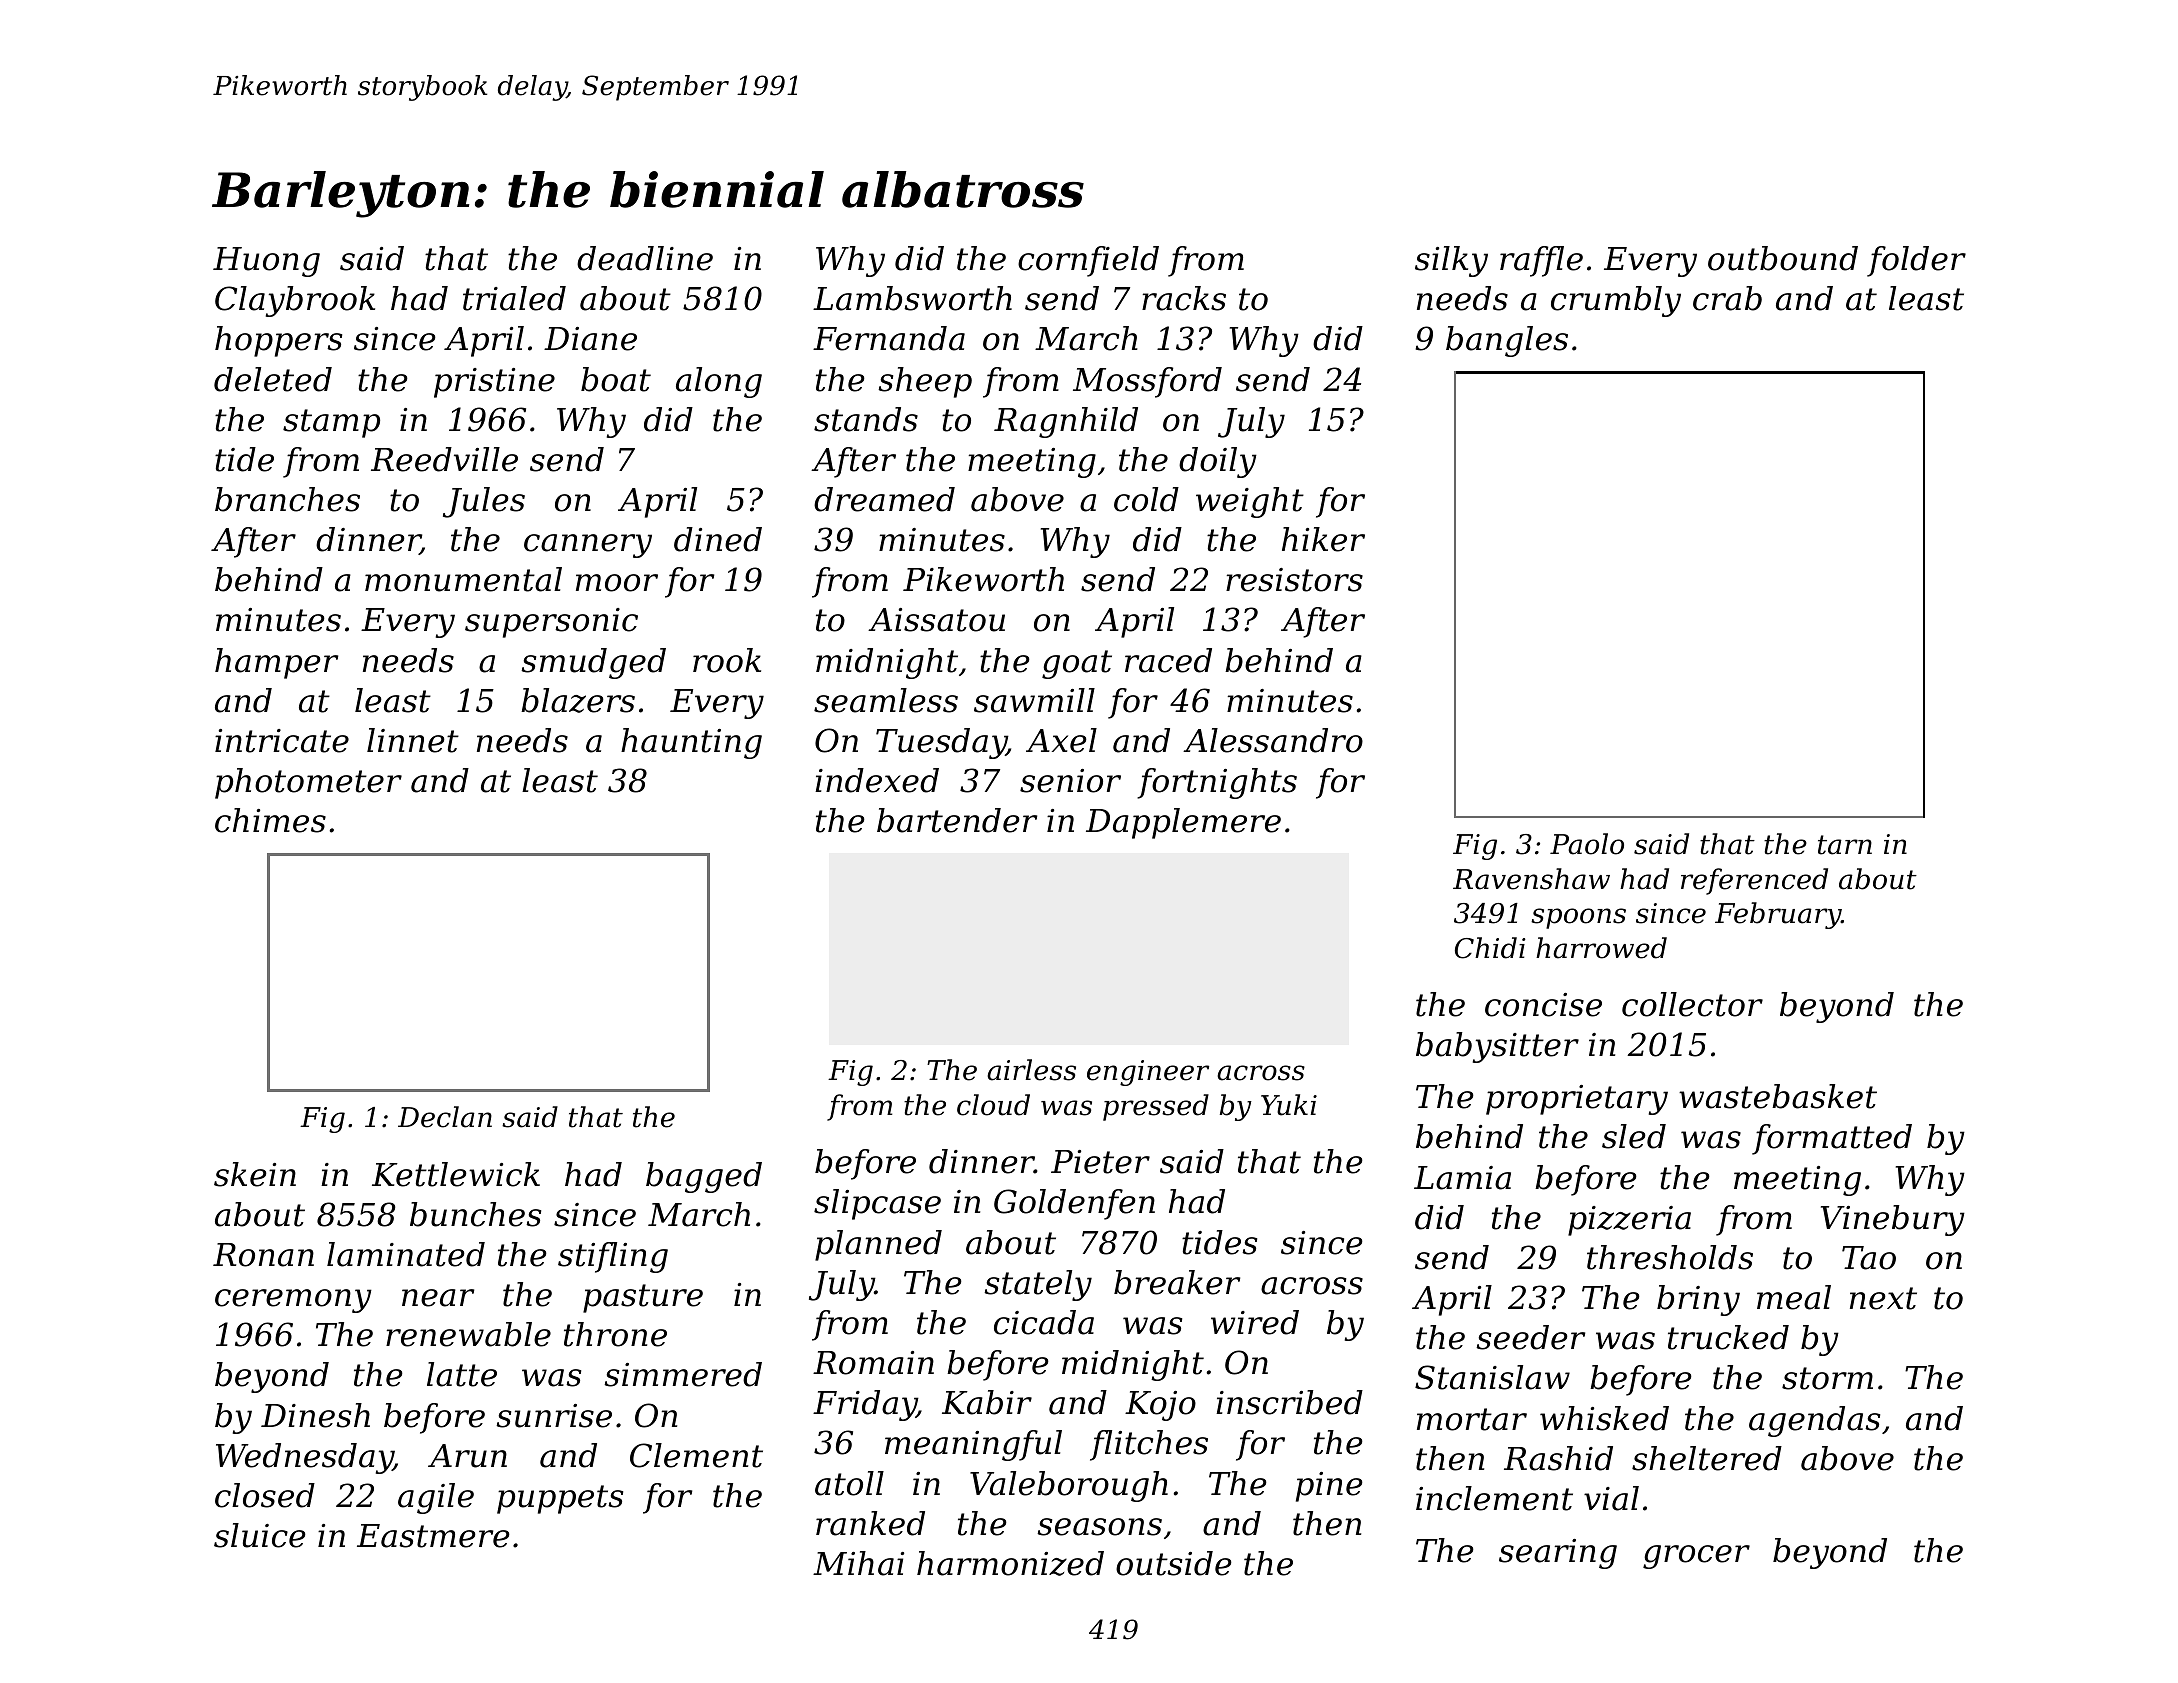 Image resolution: width=2178 pixels, height=1683 pixels. Describe the element at coordinates (475, 1214) in the screenshot. I see `bunches` at that location.
